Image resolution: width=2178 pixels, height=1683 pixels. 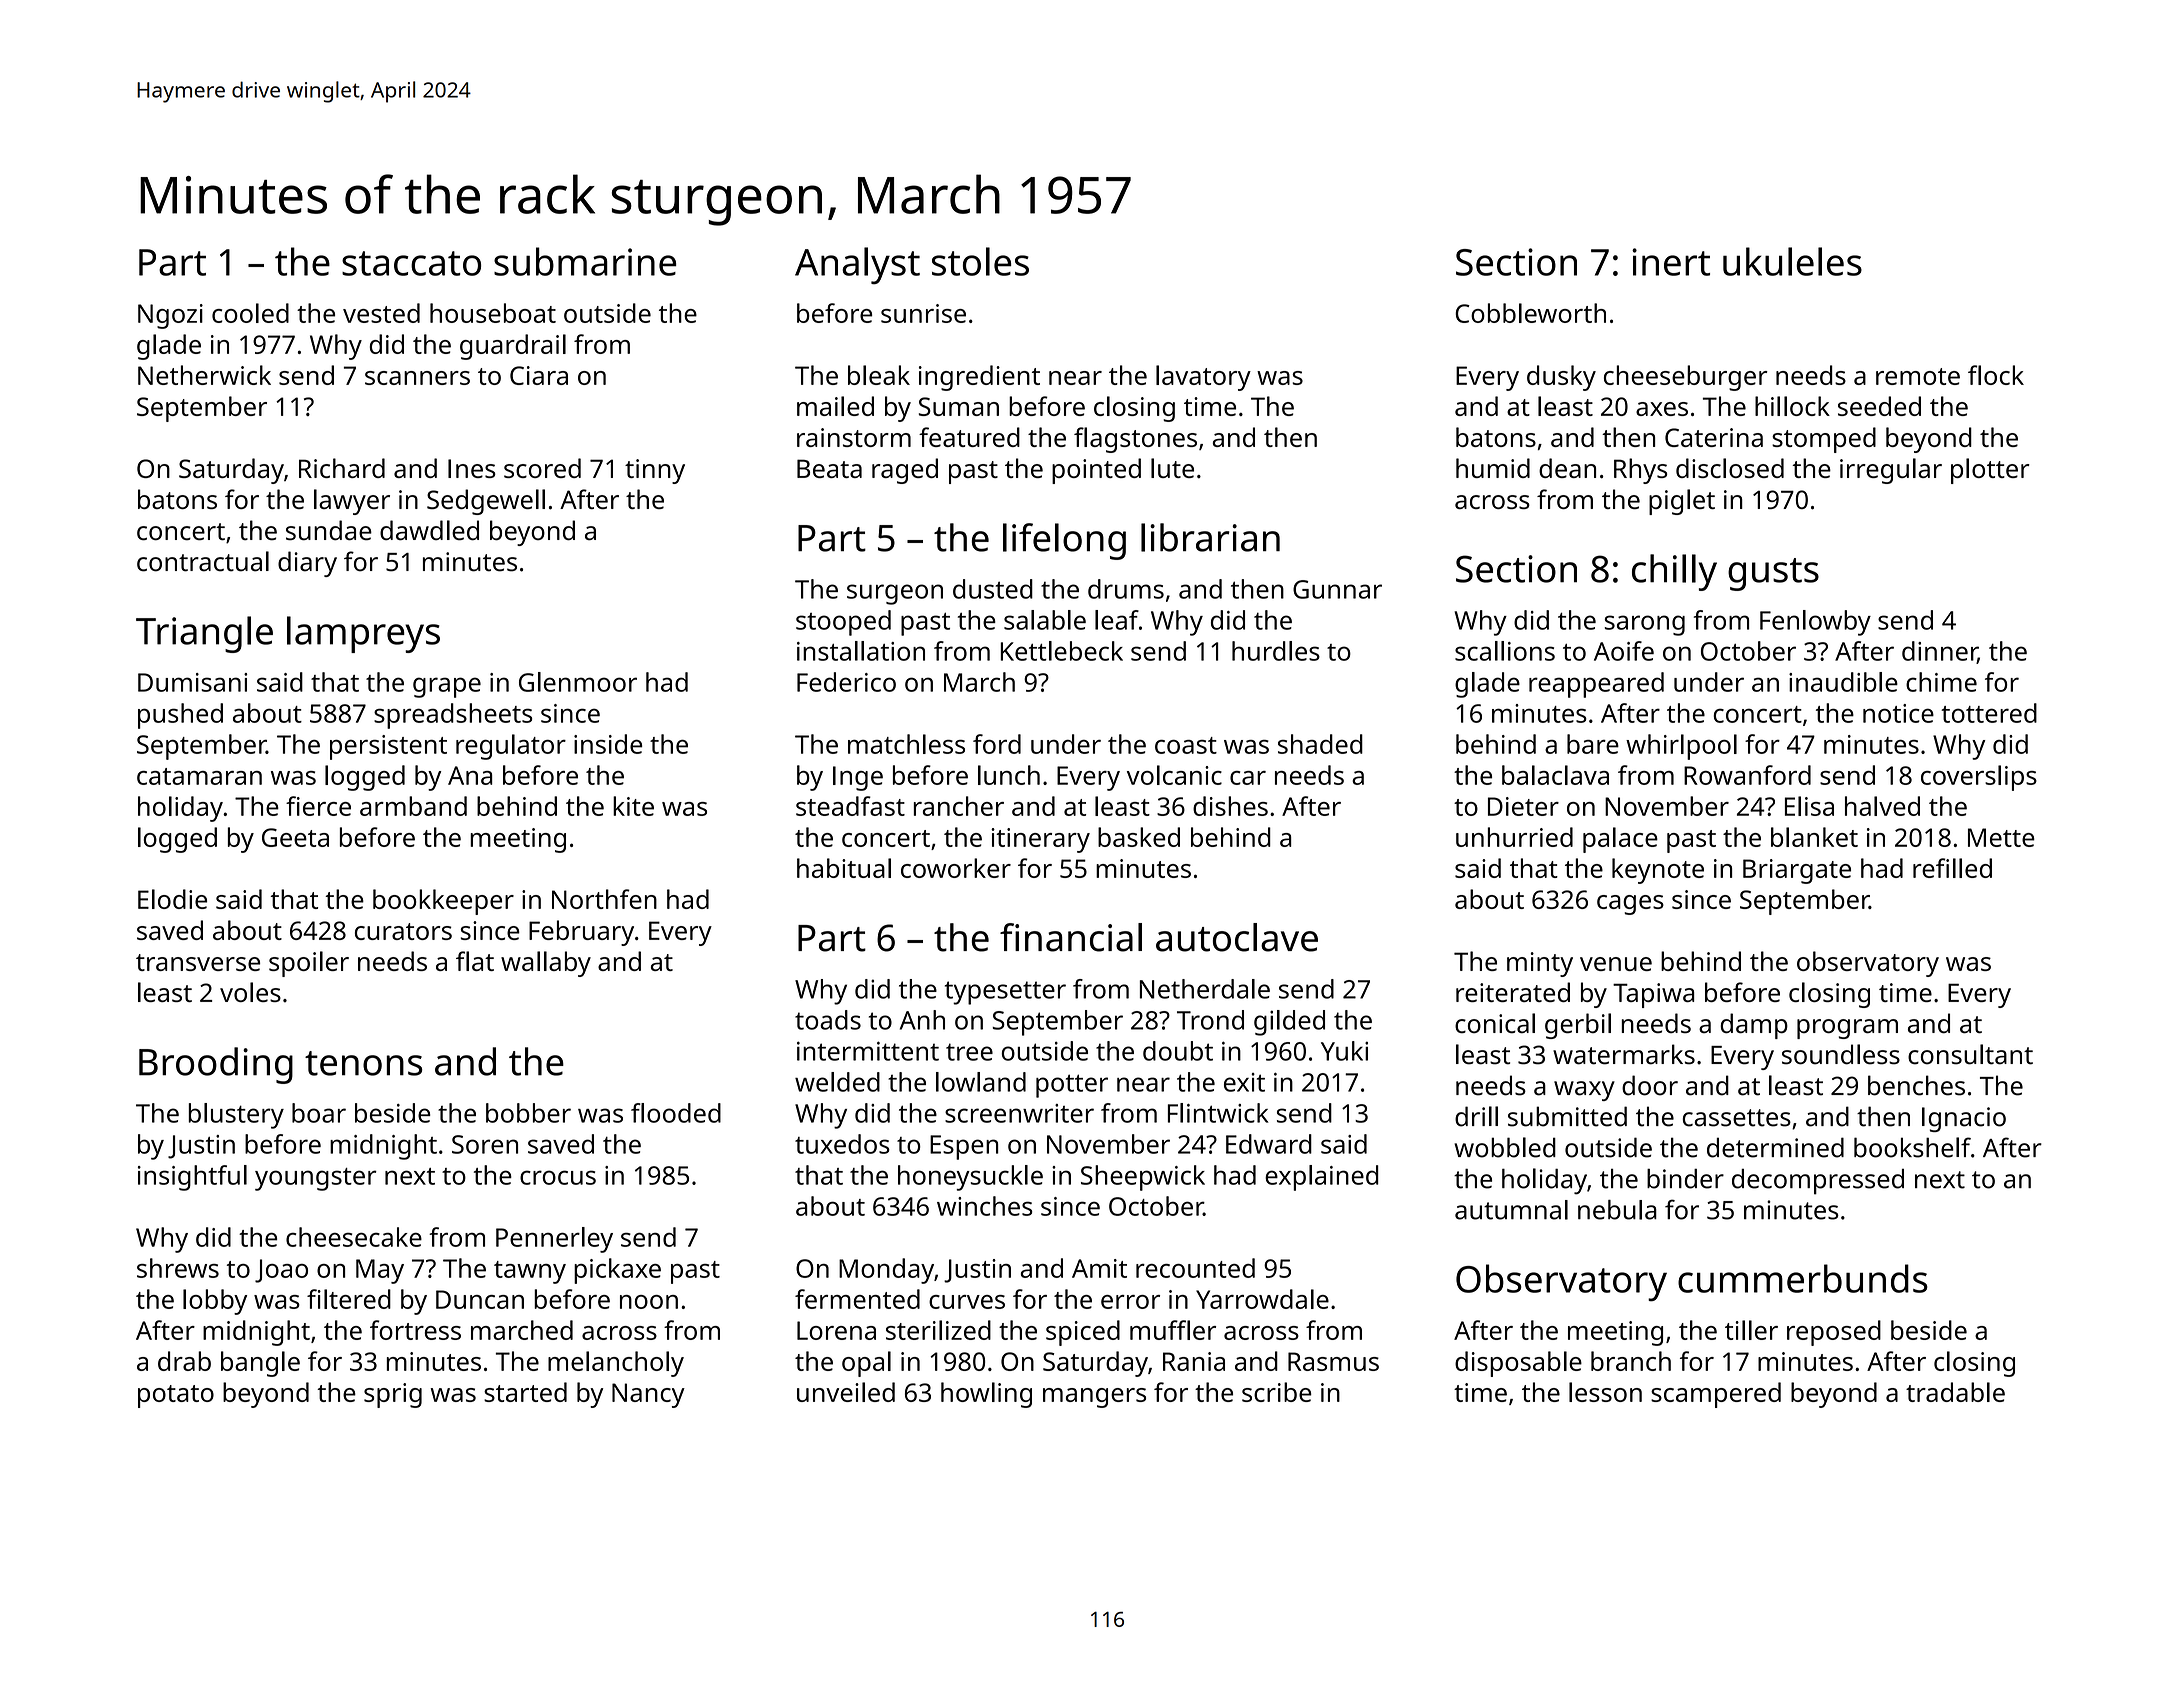 What do you see at coordinates (655, 471) in the screenshot?
I see `tinny` at bounding box center [655, 471].
